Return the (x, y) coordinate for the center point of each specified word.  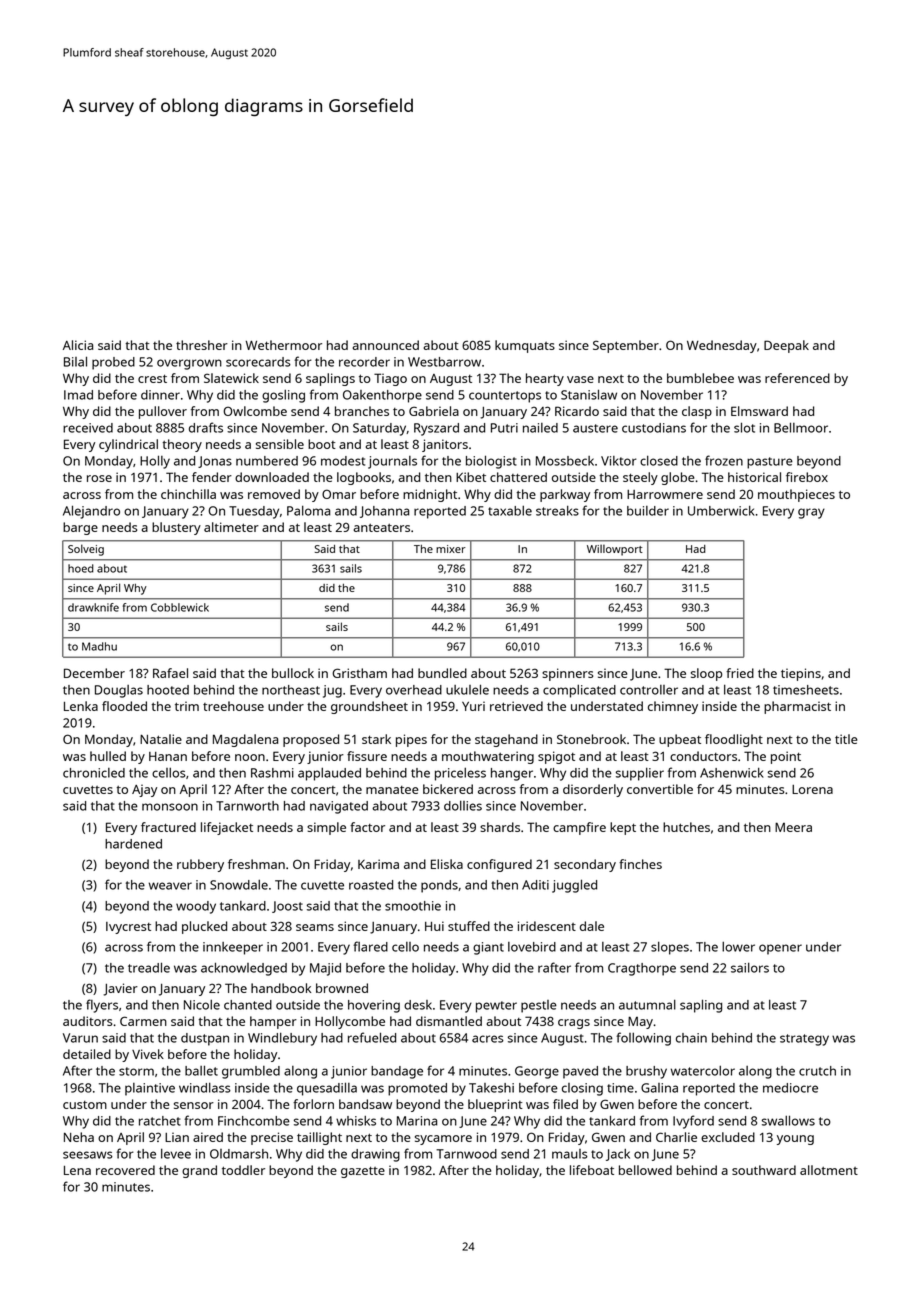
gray (811, 513)
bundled (442, 673)
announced (386, 345)
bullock (293, 673)
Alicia (78, 345)
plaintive (150, 1089)
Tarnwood (466, 1154)
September (626, 346)
